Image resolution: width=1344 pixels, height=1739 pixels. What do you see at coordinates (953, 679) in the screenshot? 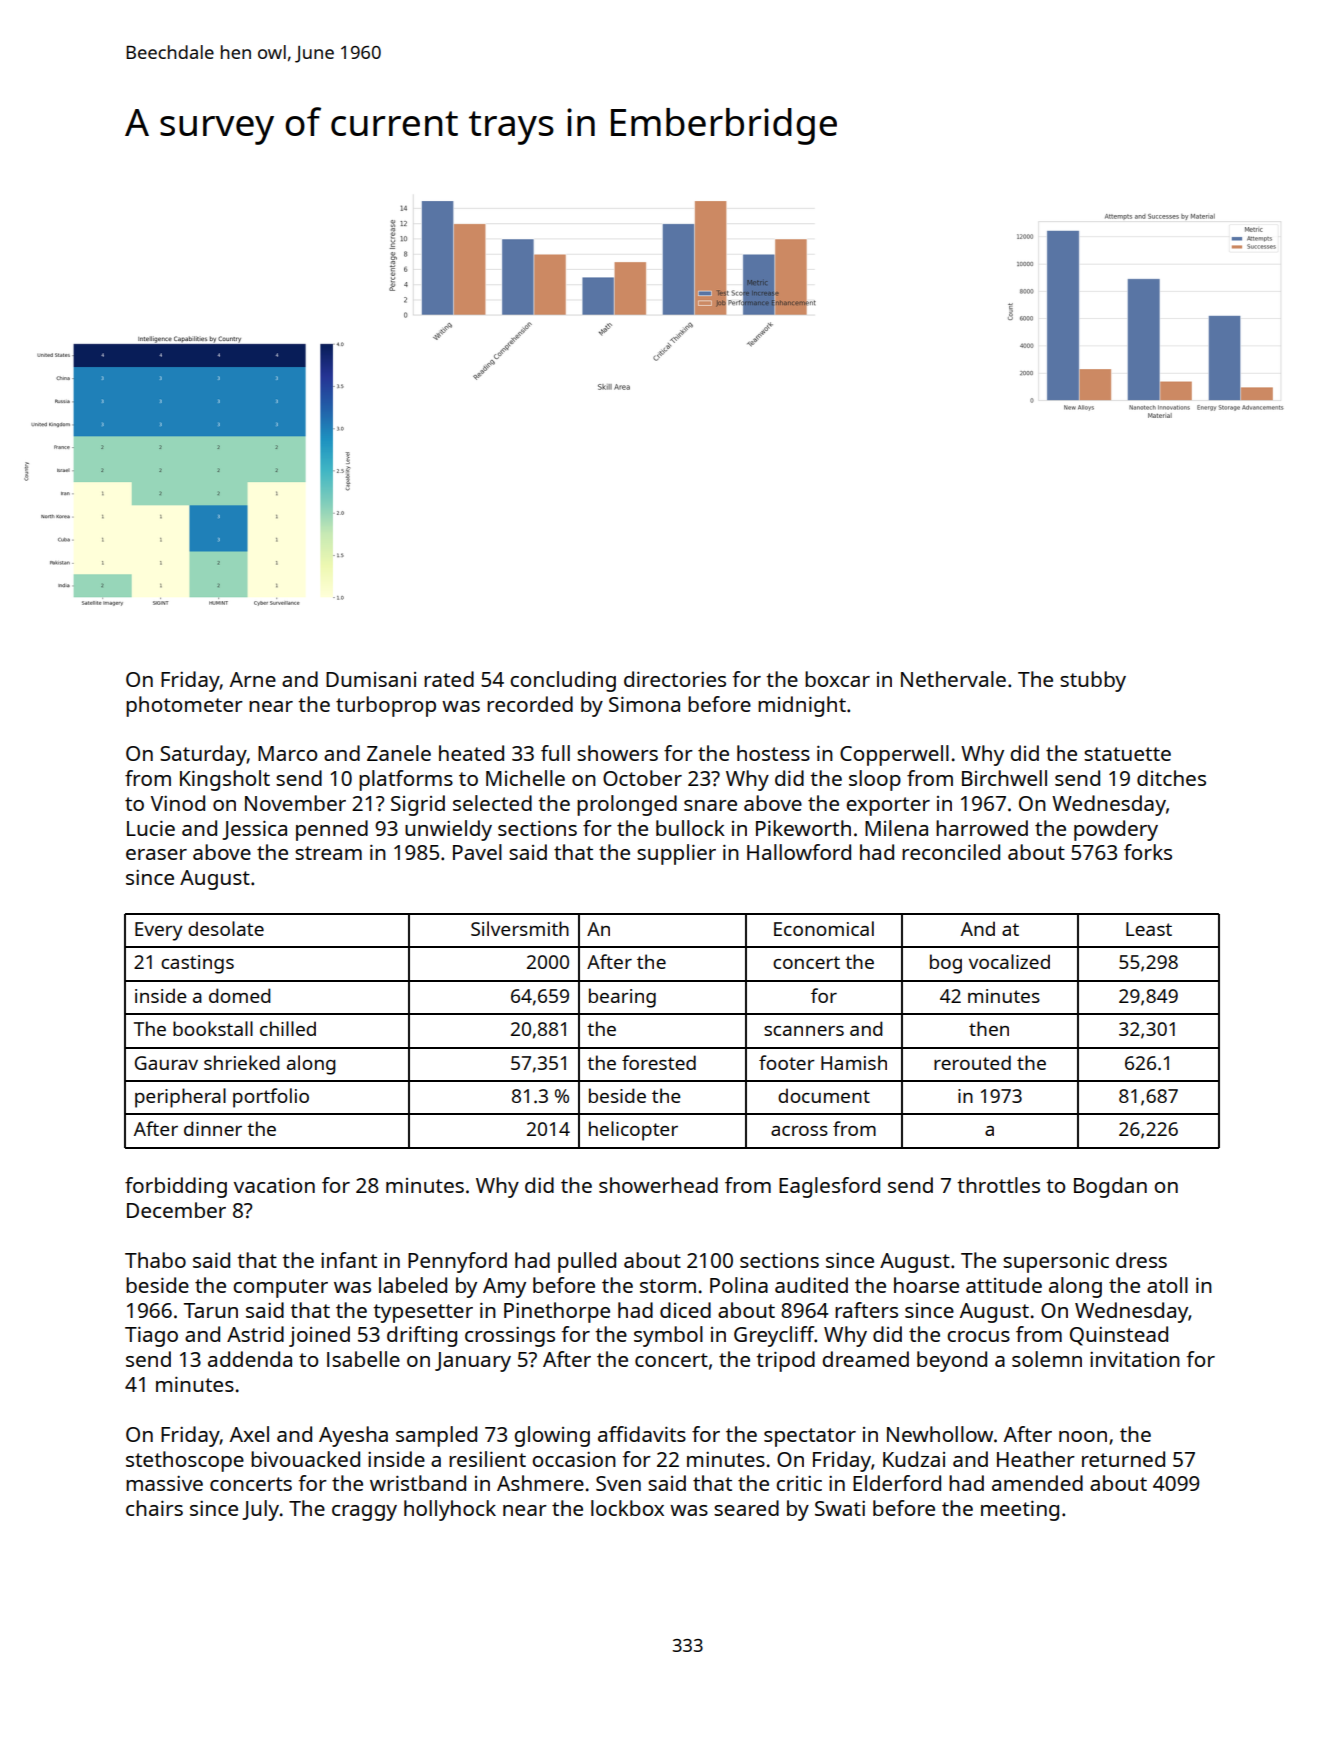
I see `Nethervale` at bounding box center [953, 679].
